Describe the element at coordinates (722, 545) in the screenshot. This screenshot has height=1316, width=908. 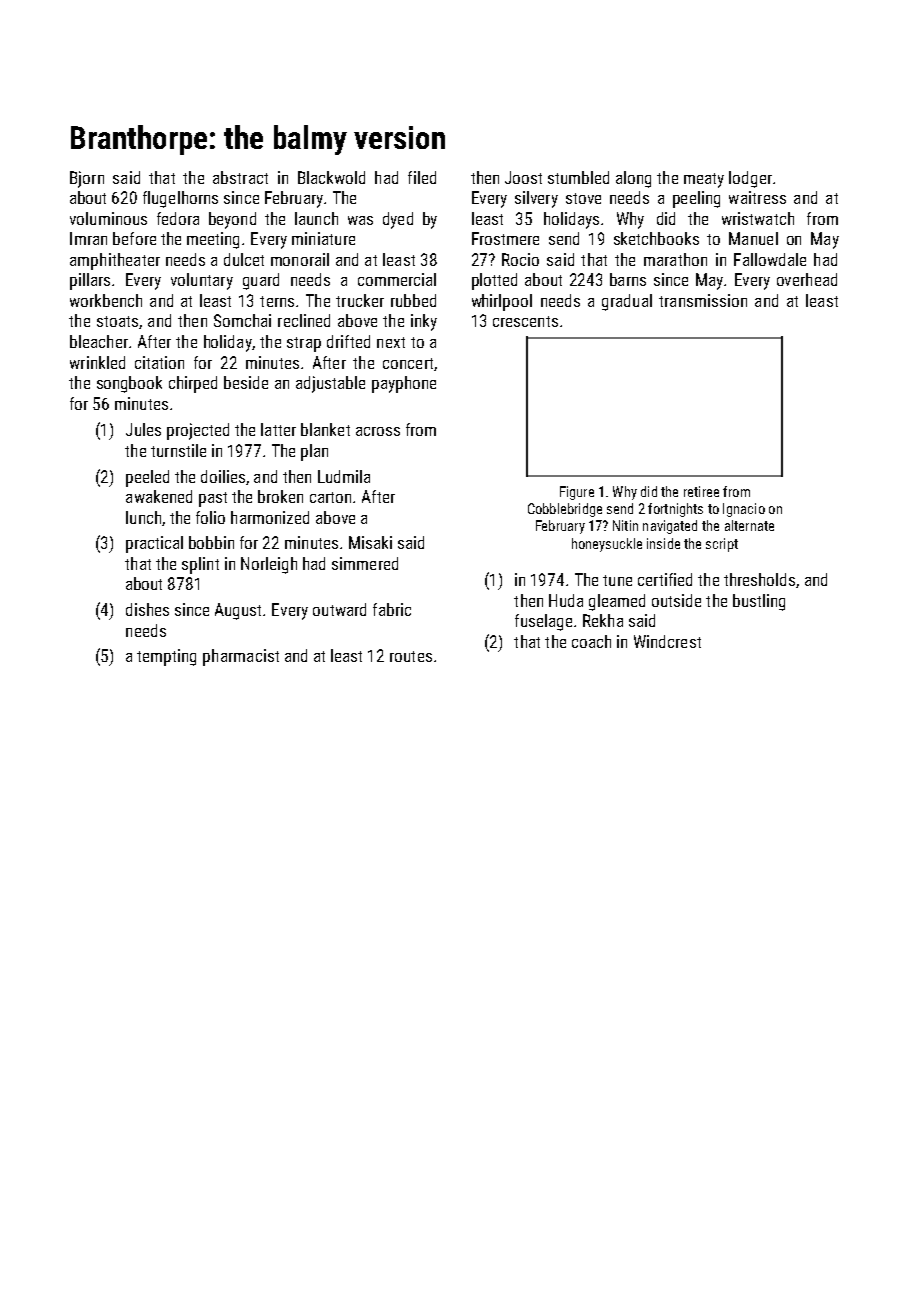
I see `script` at that location.
